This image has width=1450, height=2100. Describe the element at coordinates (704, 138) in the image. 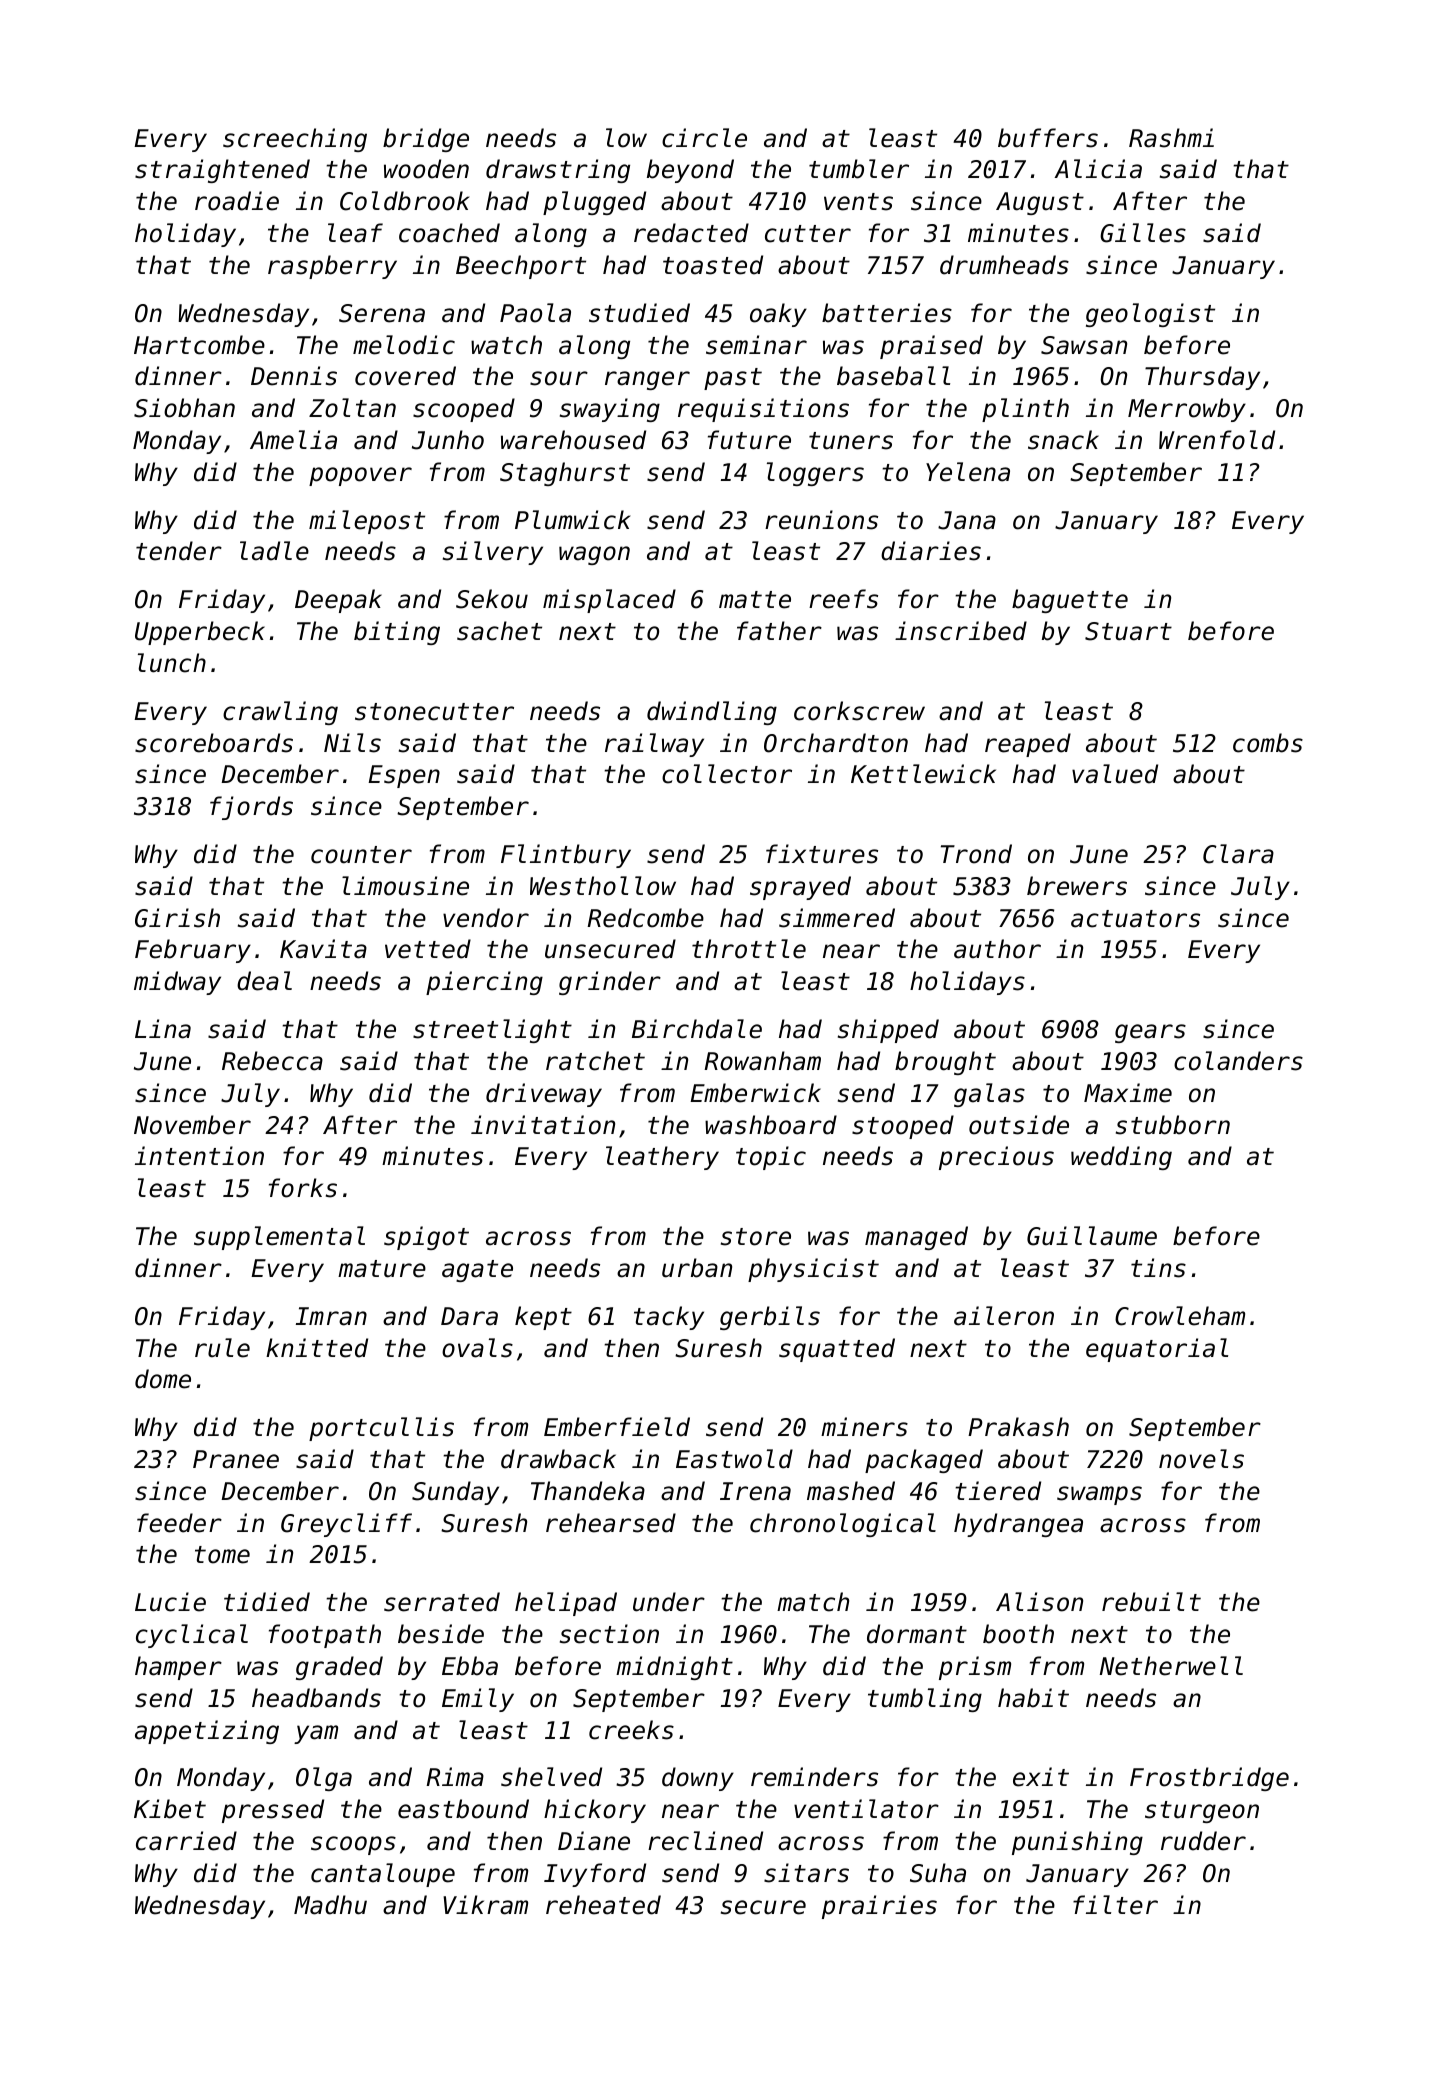

I see `circle` at that location.
